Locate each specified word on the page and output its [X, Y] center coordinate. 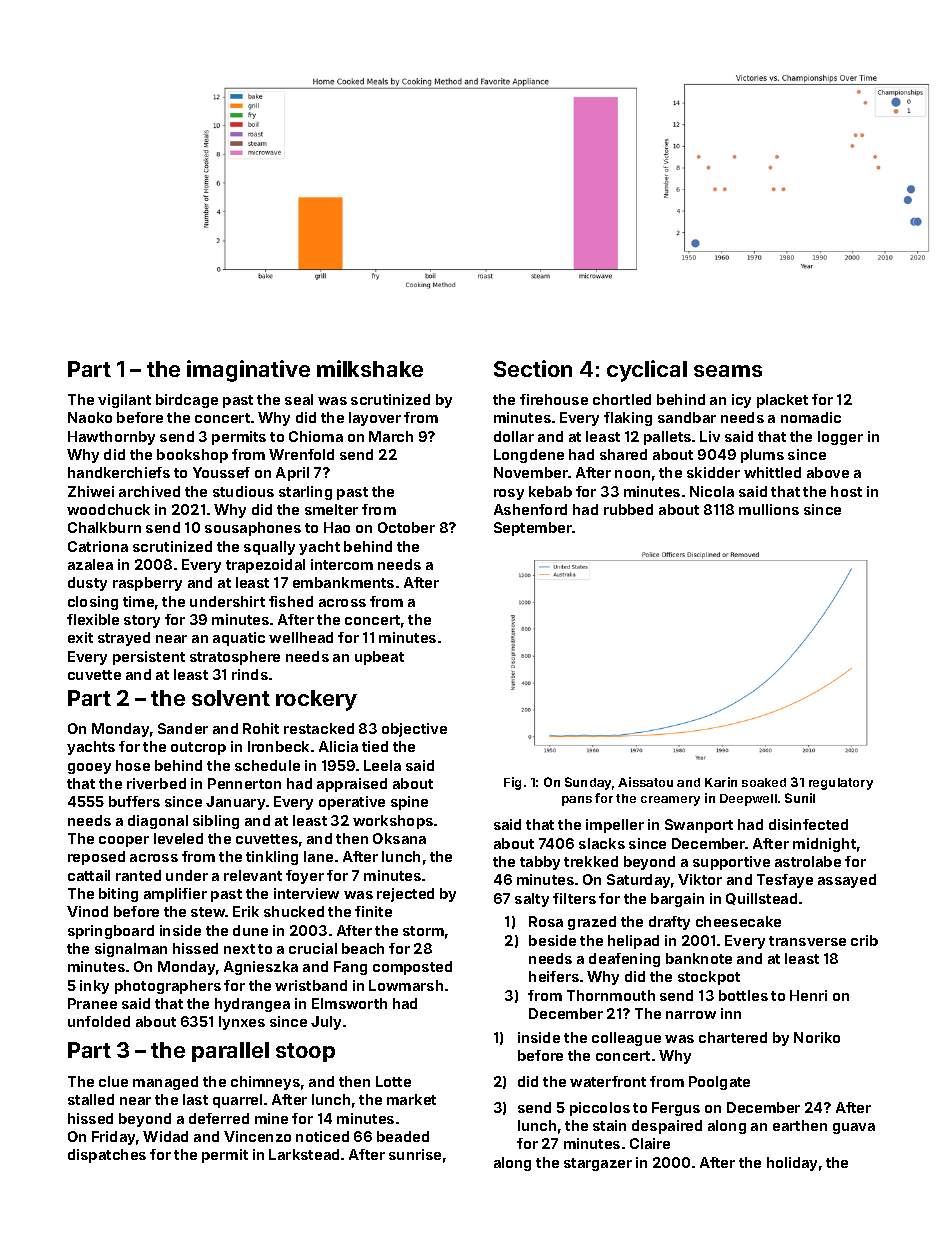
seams [728, 371]
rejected [405, 895]
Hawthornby [111, 438]
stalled [91, 1099]
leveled [178, 838]
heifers [554, 976]
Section [533, 368]
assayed [847, 881]
